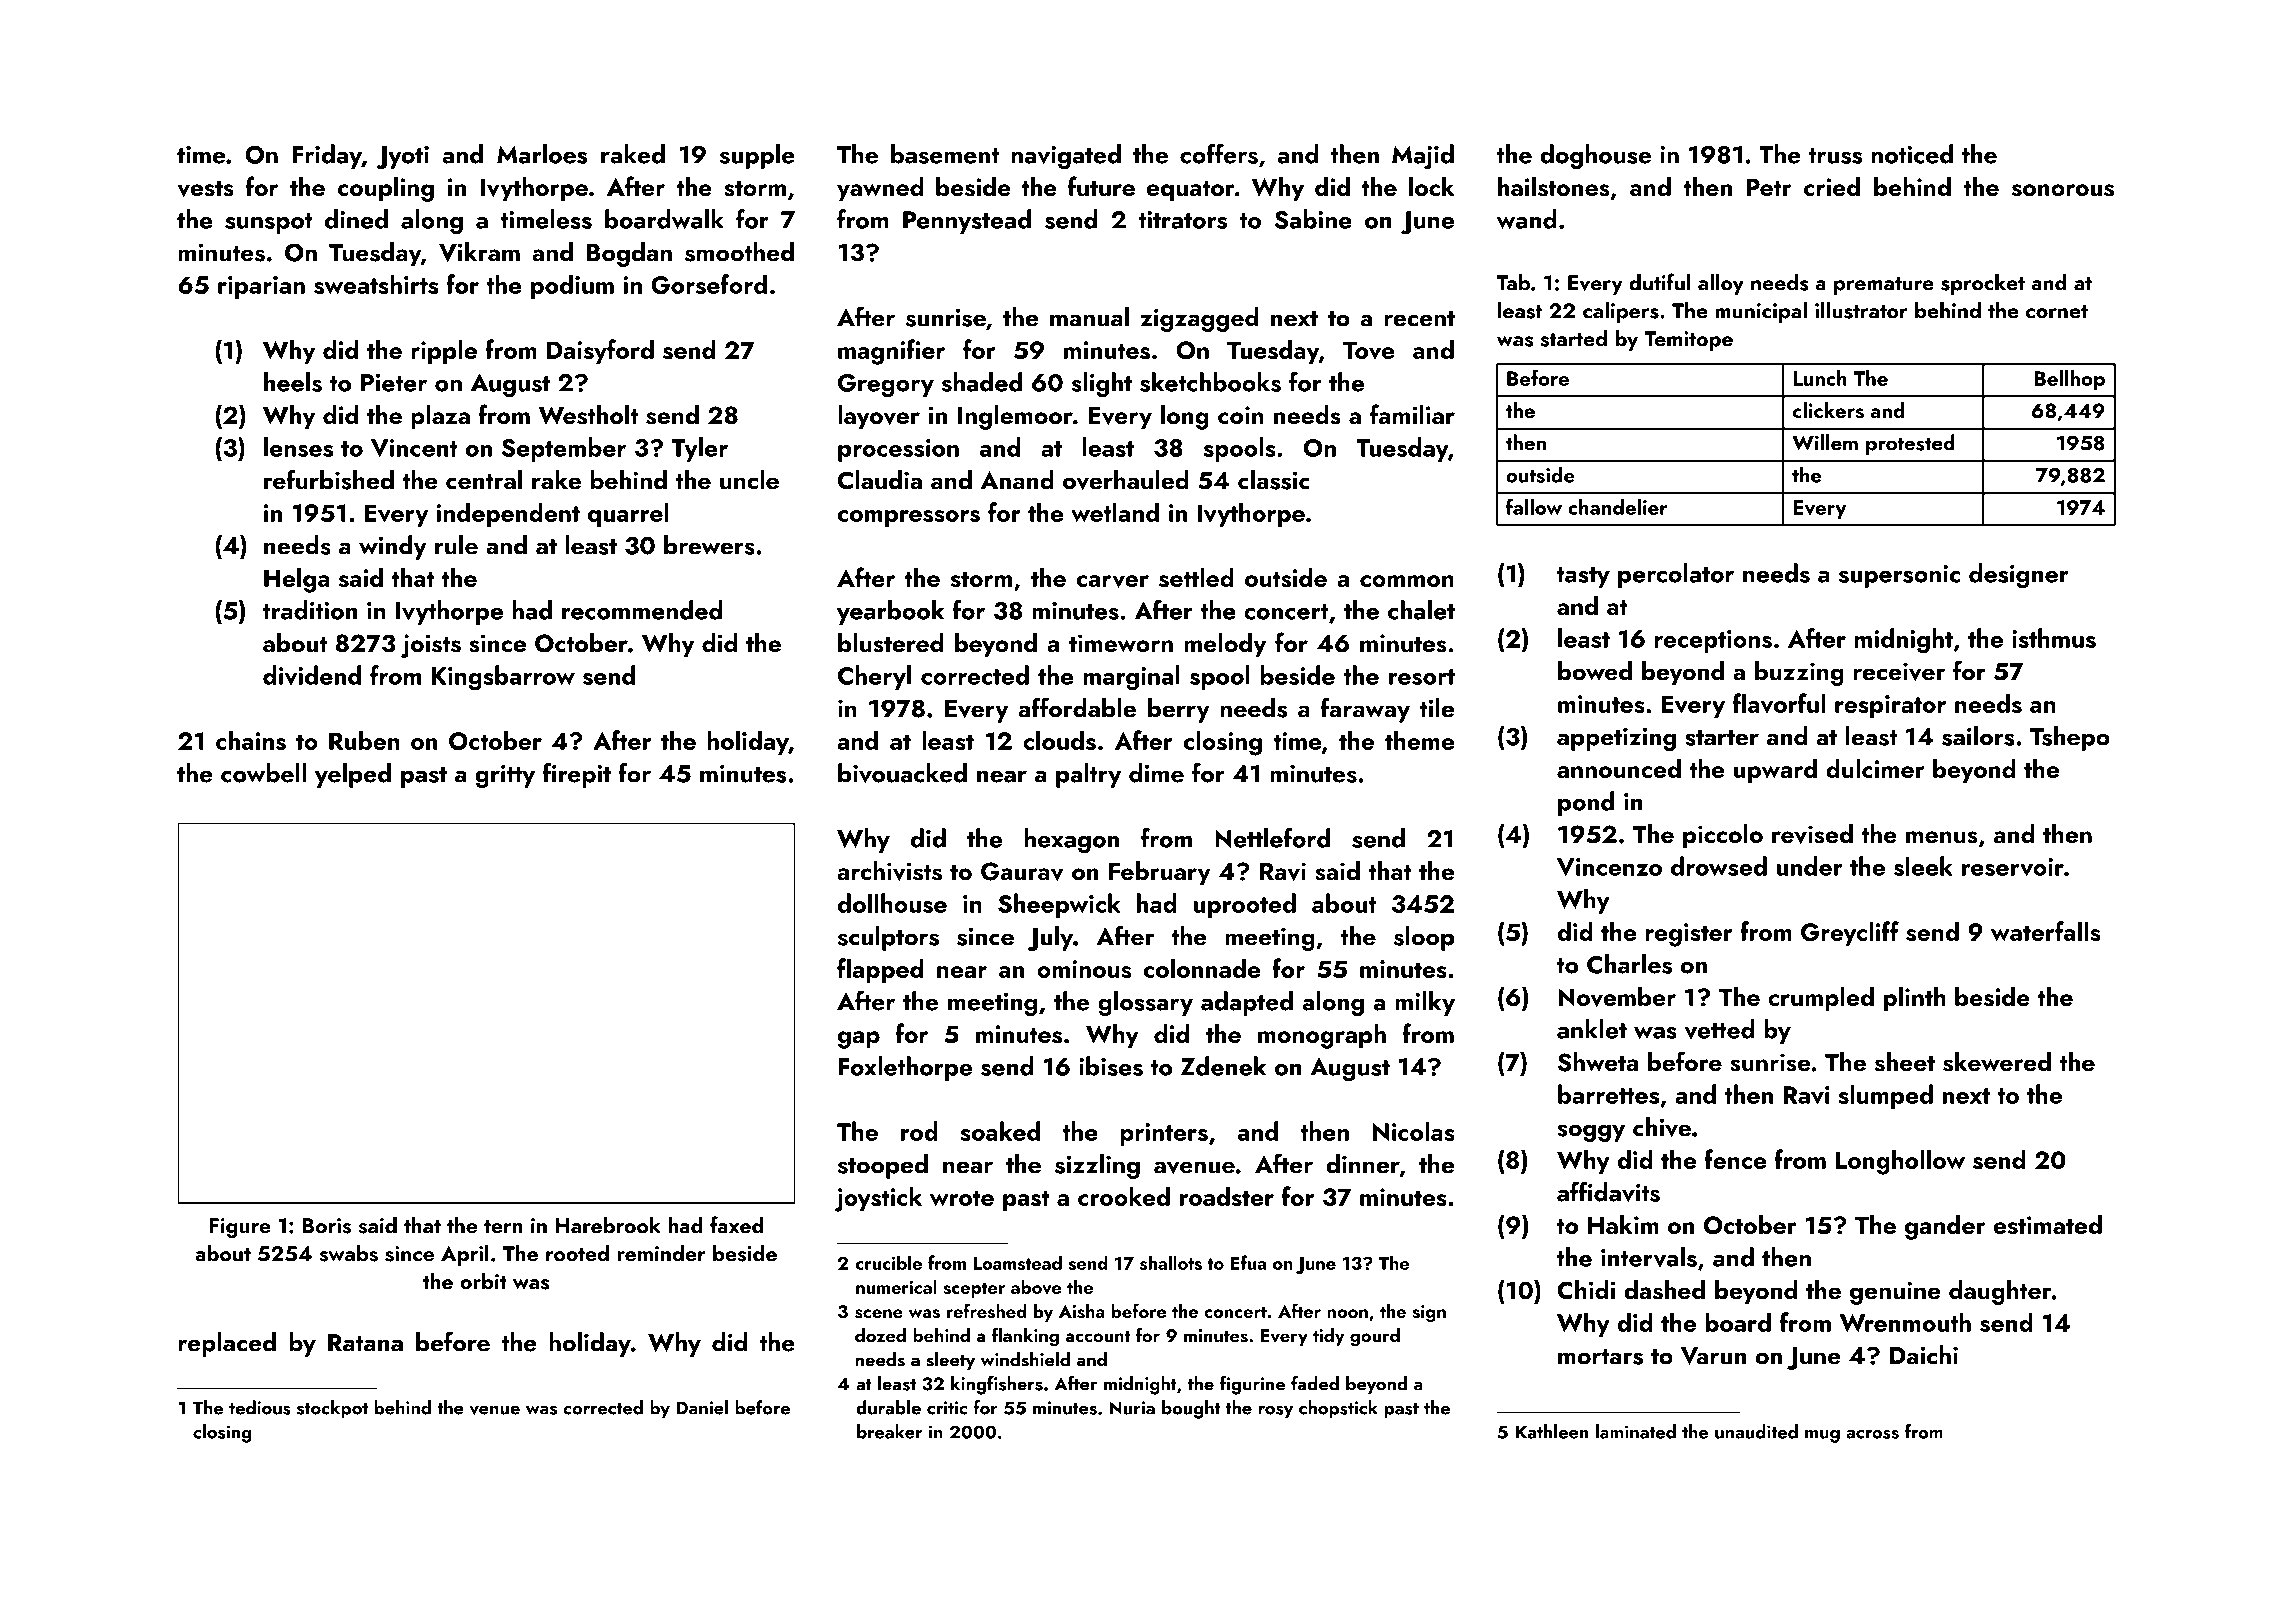 Image resolution: width=2292 pixels, height=1620 pixels. What do you see at coordinates (1164, 1134) in the document?
I see `printers` at bounding box center [1164, 1134].
